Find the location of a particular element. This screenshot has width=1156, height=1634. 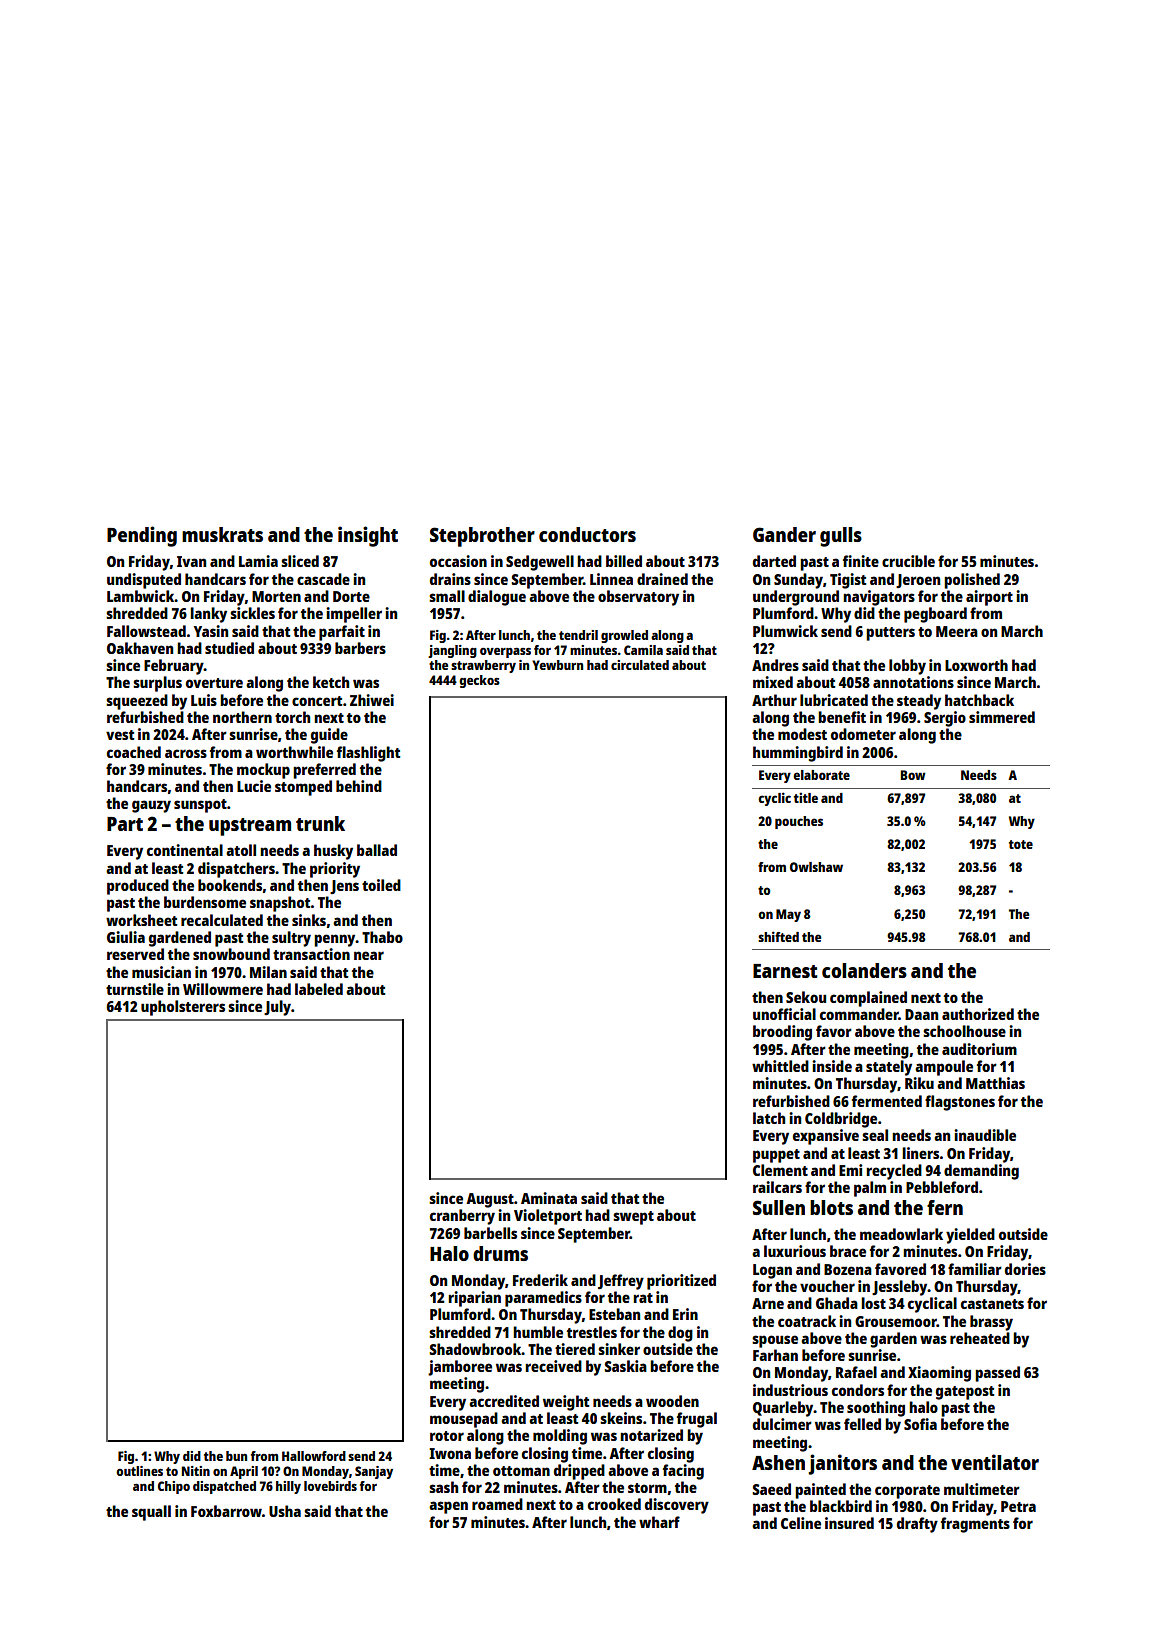

July is located at coordinates (277, 1008).
